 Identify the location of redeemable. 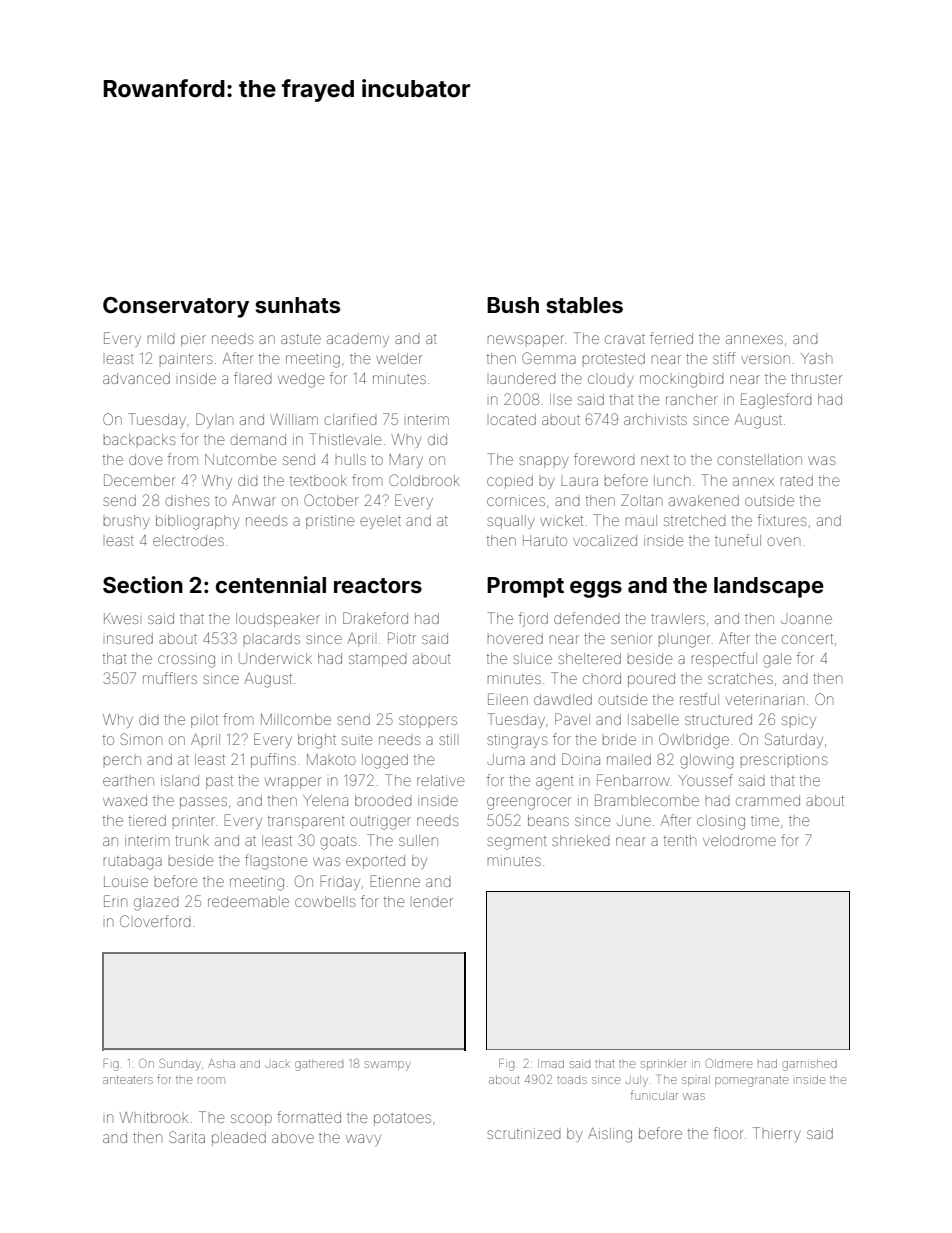
(248, 901).
